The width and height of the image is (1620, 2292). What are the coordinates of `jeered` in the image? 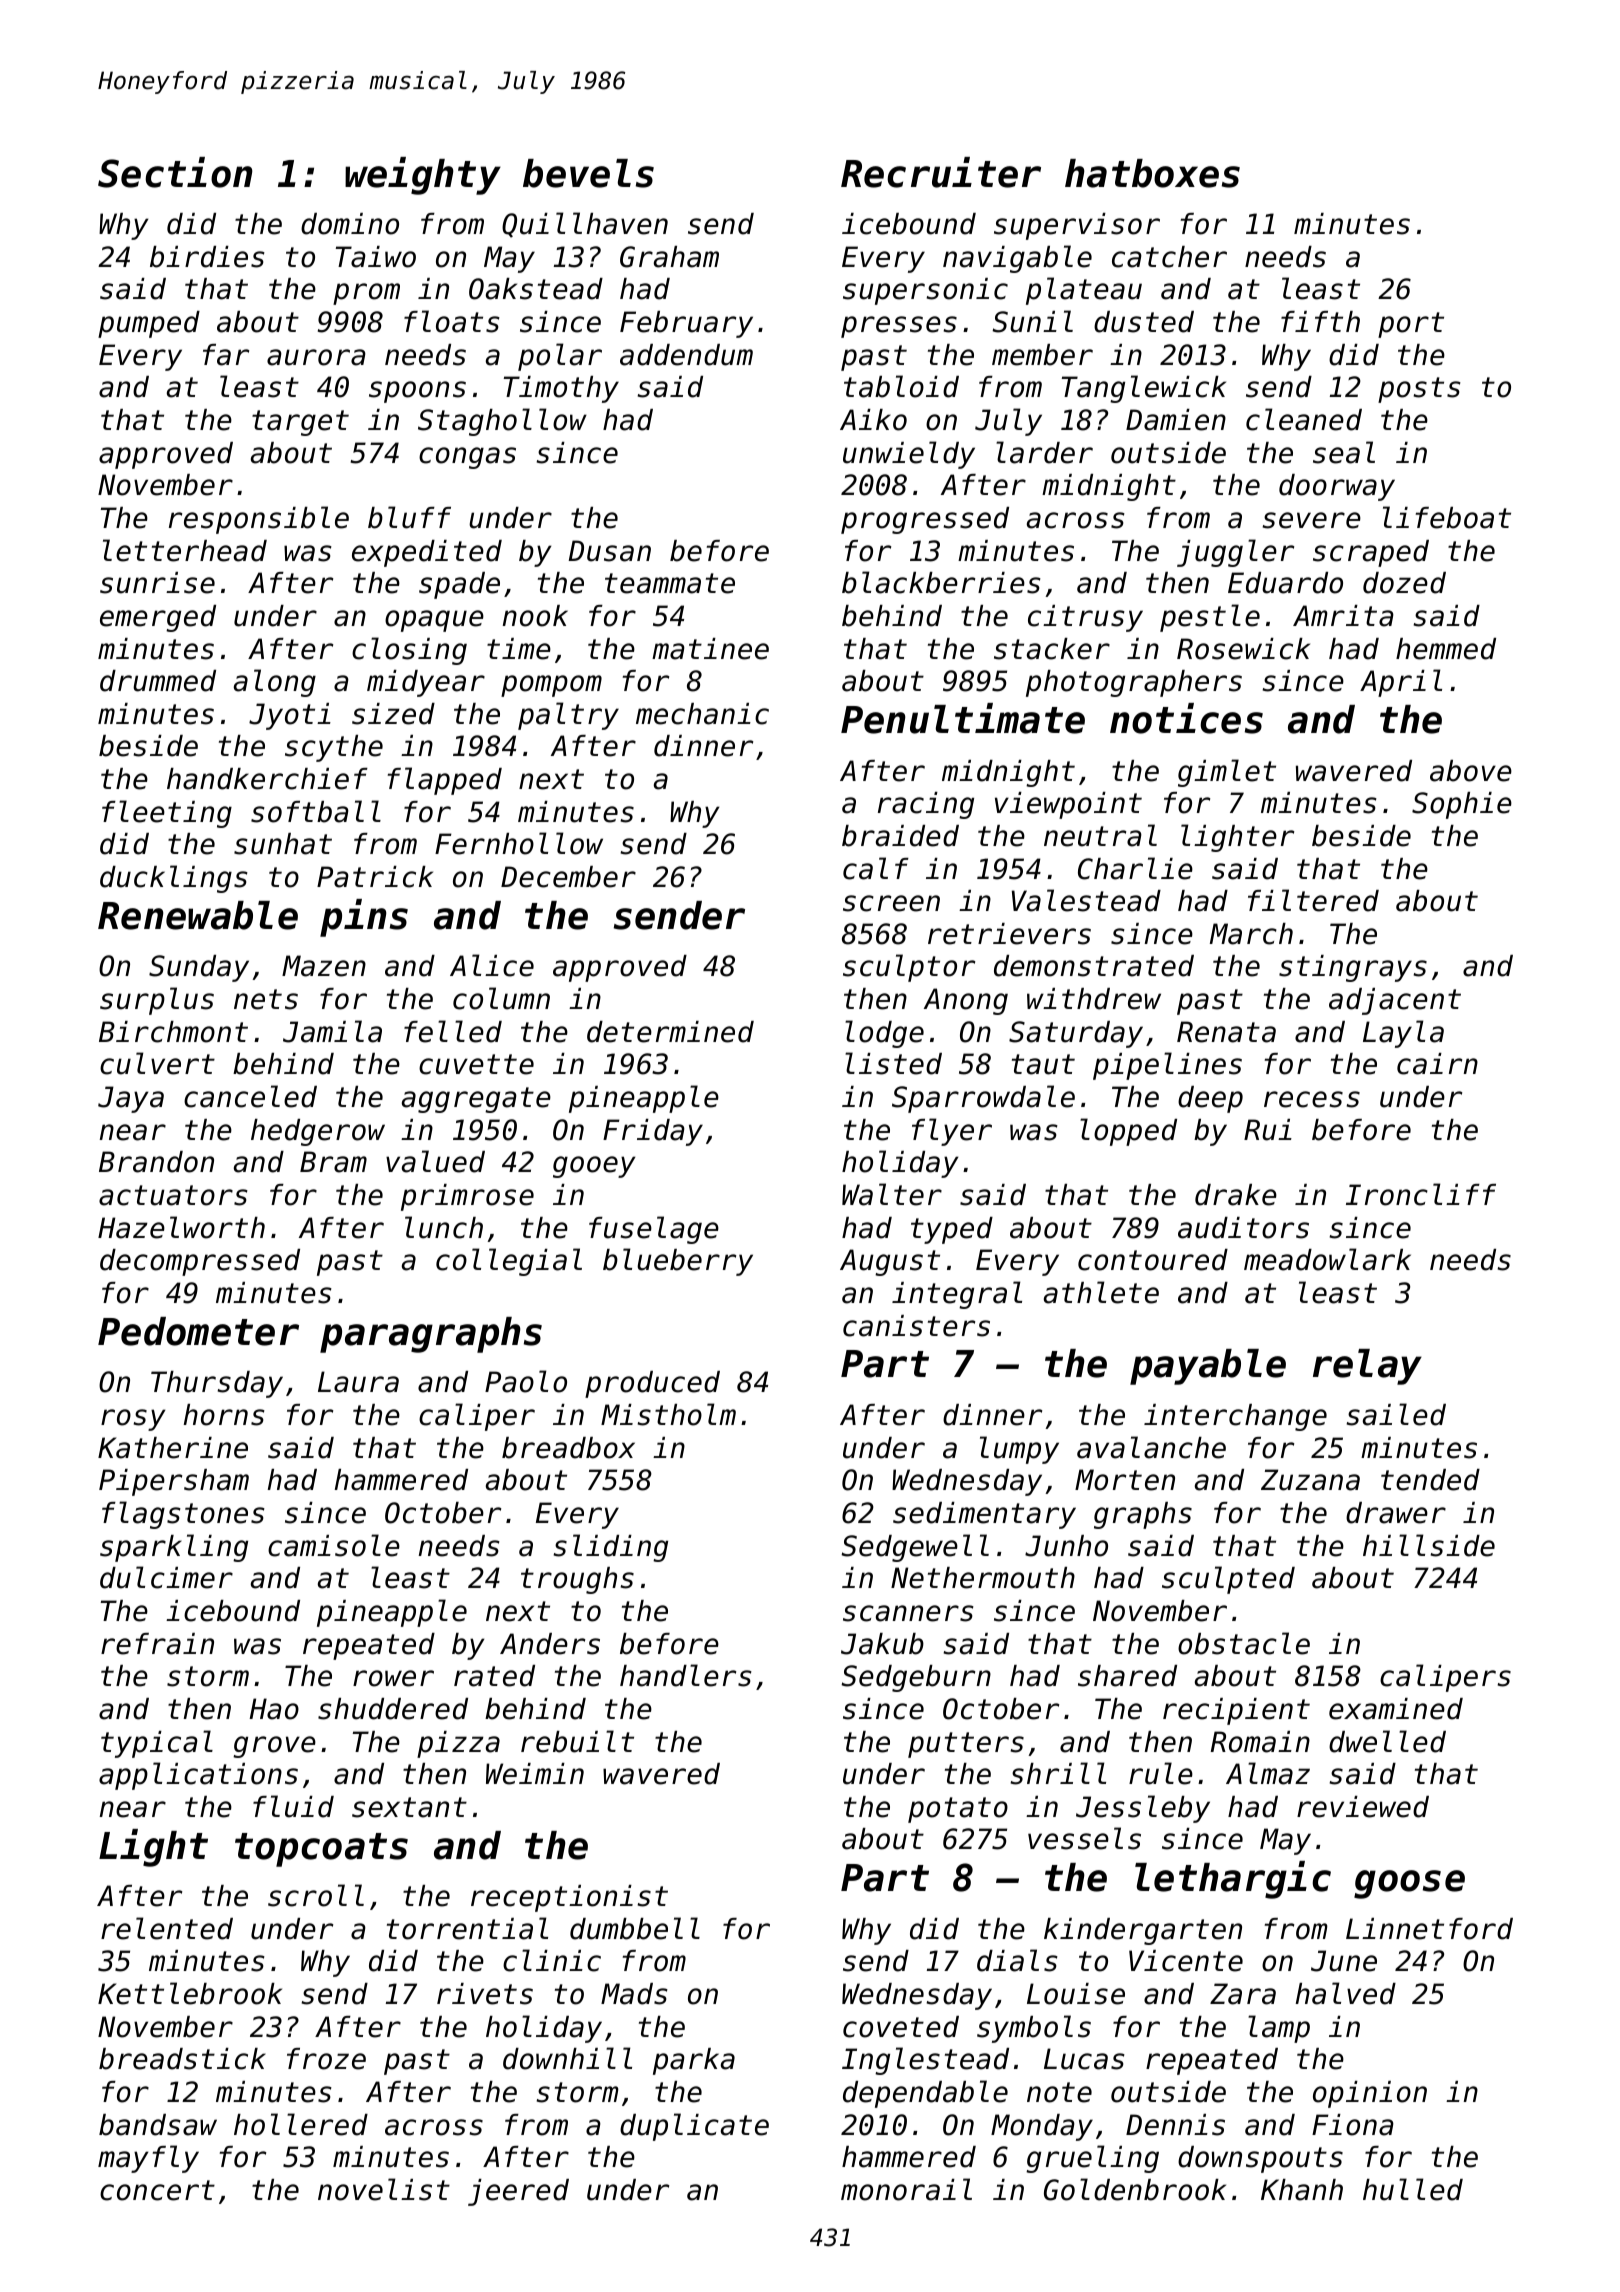 It's located at (518, 2192).
